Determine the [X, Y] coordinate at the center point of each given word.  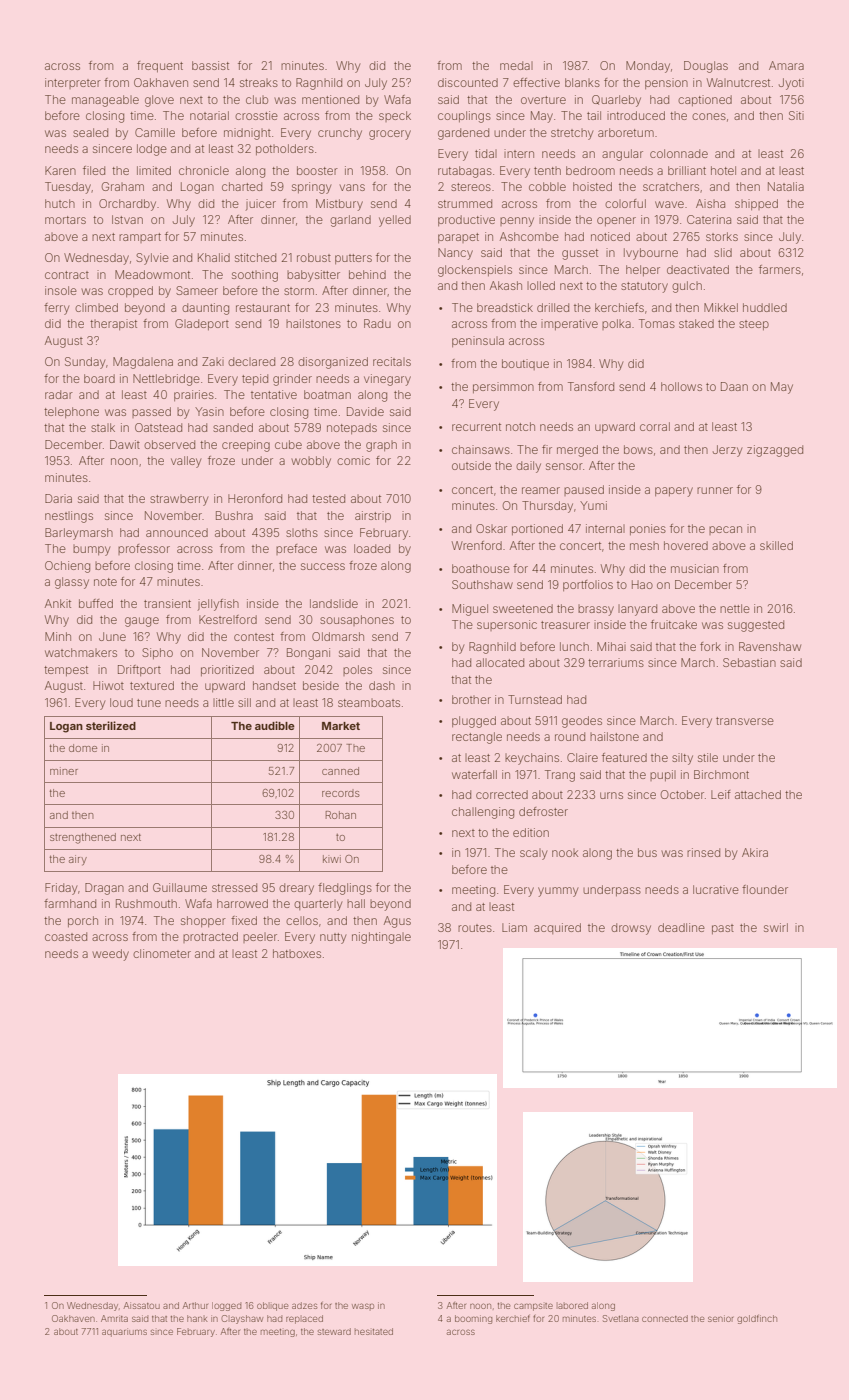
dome [83, 748]
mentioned [330, 99]
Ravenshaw [770, 646]
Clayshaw [242, 1319]
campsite [533, 1307]
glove [159, 101]
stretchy [572, 134]
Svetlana [621, 1318]
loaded [372, 548]
